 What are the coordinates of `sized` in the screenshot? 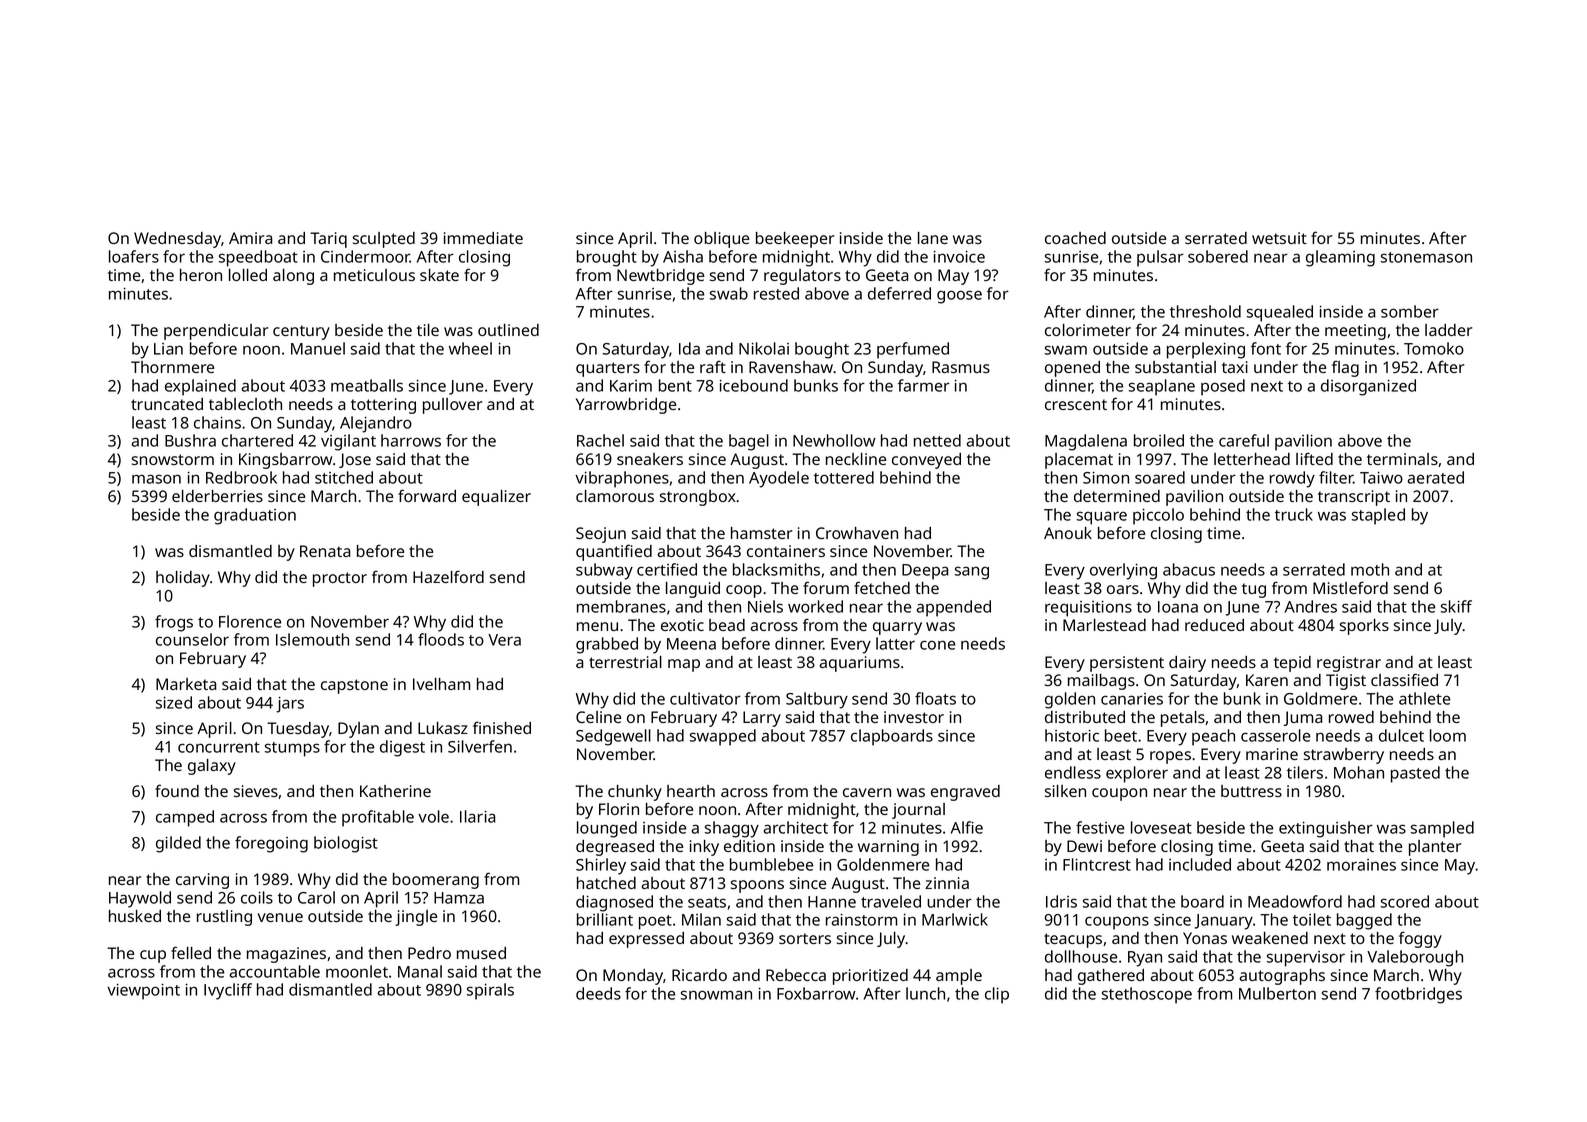 It's located at (174, 702).
